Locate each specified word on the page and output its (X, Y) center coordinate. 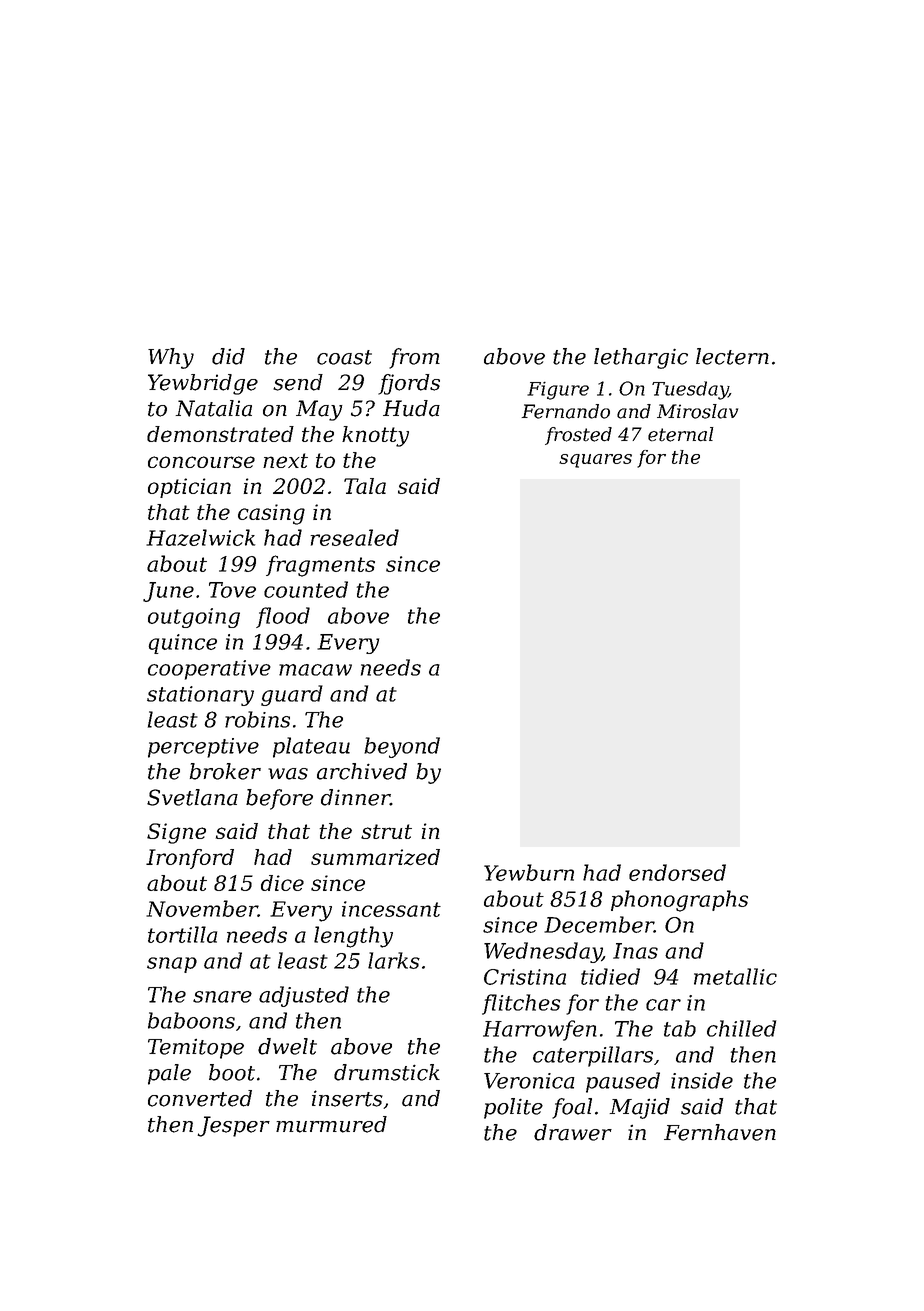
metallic (735, 976)
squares (595, 461)
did (228, 356)
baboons (191, 1020)
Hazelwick (200, 537)
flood (283, 617)
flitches (521, 1004)
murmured (331, 1124)
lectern (732, 356)
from (414, 358)
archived (362, 771)
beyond (402, 747)
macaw (315, 670)
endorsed (677, 872)
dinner (355, 797)
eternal (681, 434)
